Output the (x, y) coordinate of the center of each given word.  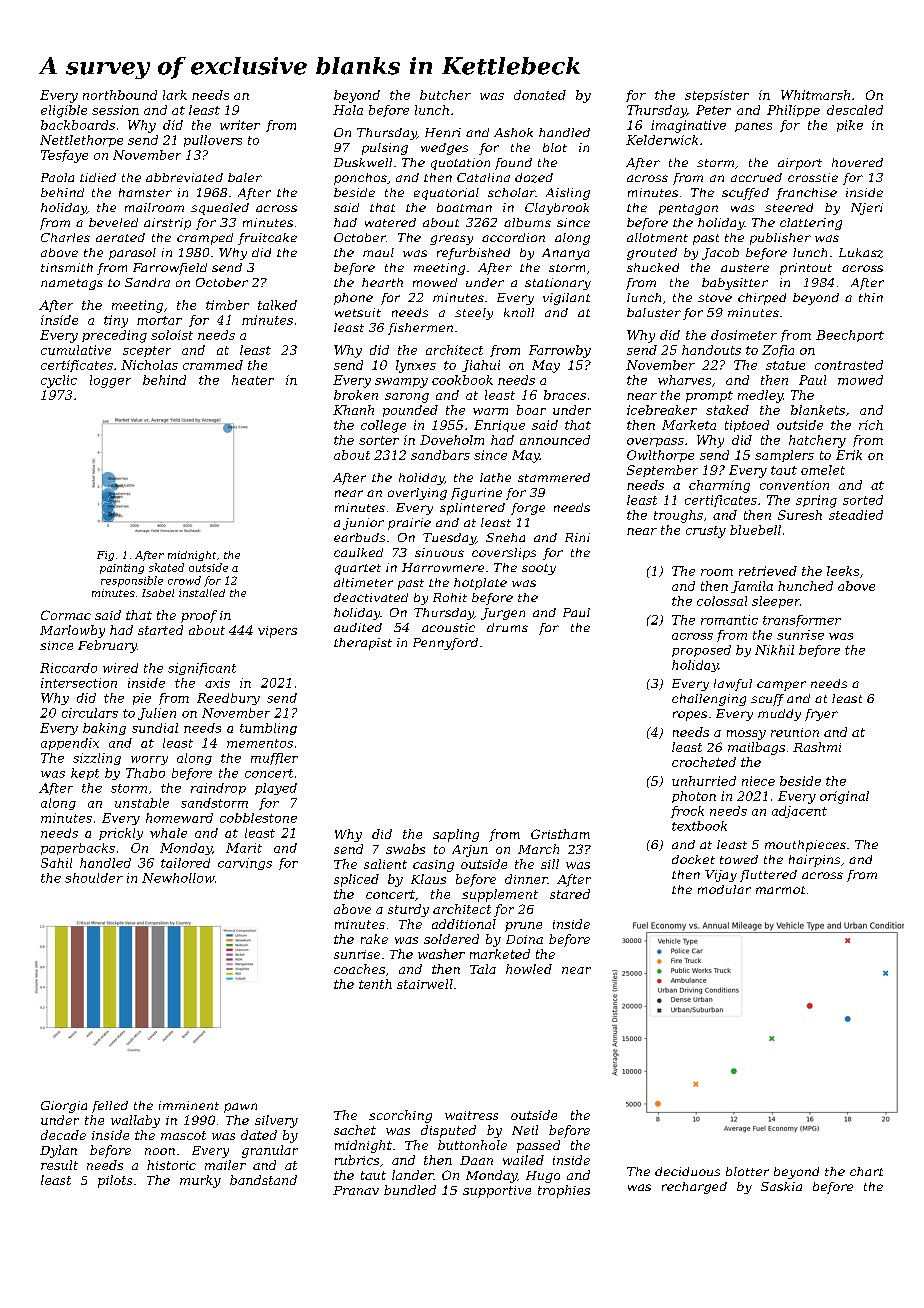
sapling (456, 835)
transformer (802, 621)
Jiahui (481, 366)
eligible (64, 111)
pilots (115, 1181)
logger (110, 381)
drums (507, 627)
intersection (79, 683)
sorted (863, 500)
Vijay (721, 876)
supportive (497, 1192)
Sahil (56, 863)
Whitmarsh (815, 95)
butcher (445, 95)
